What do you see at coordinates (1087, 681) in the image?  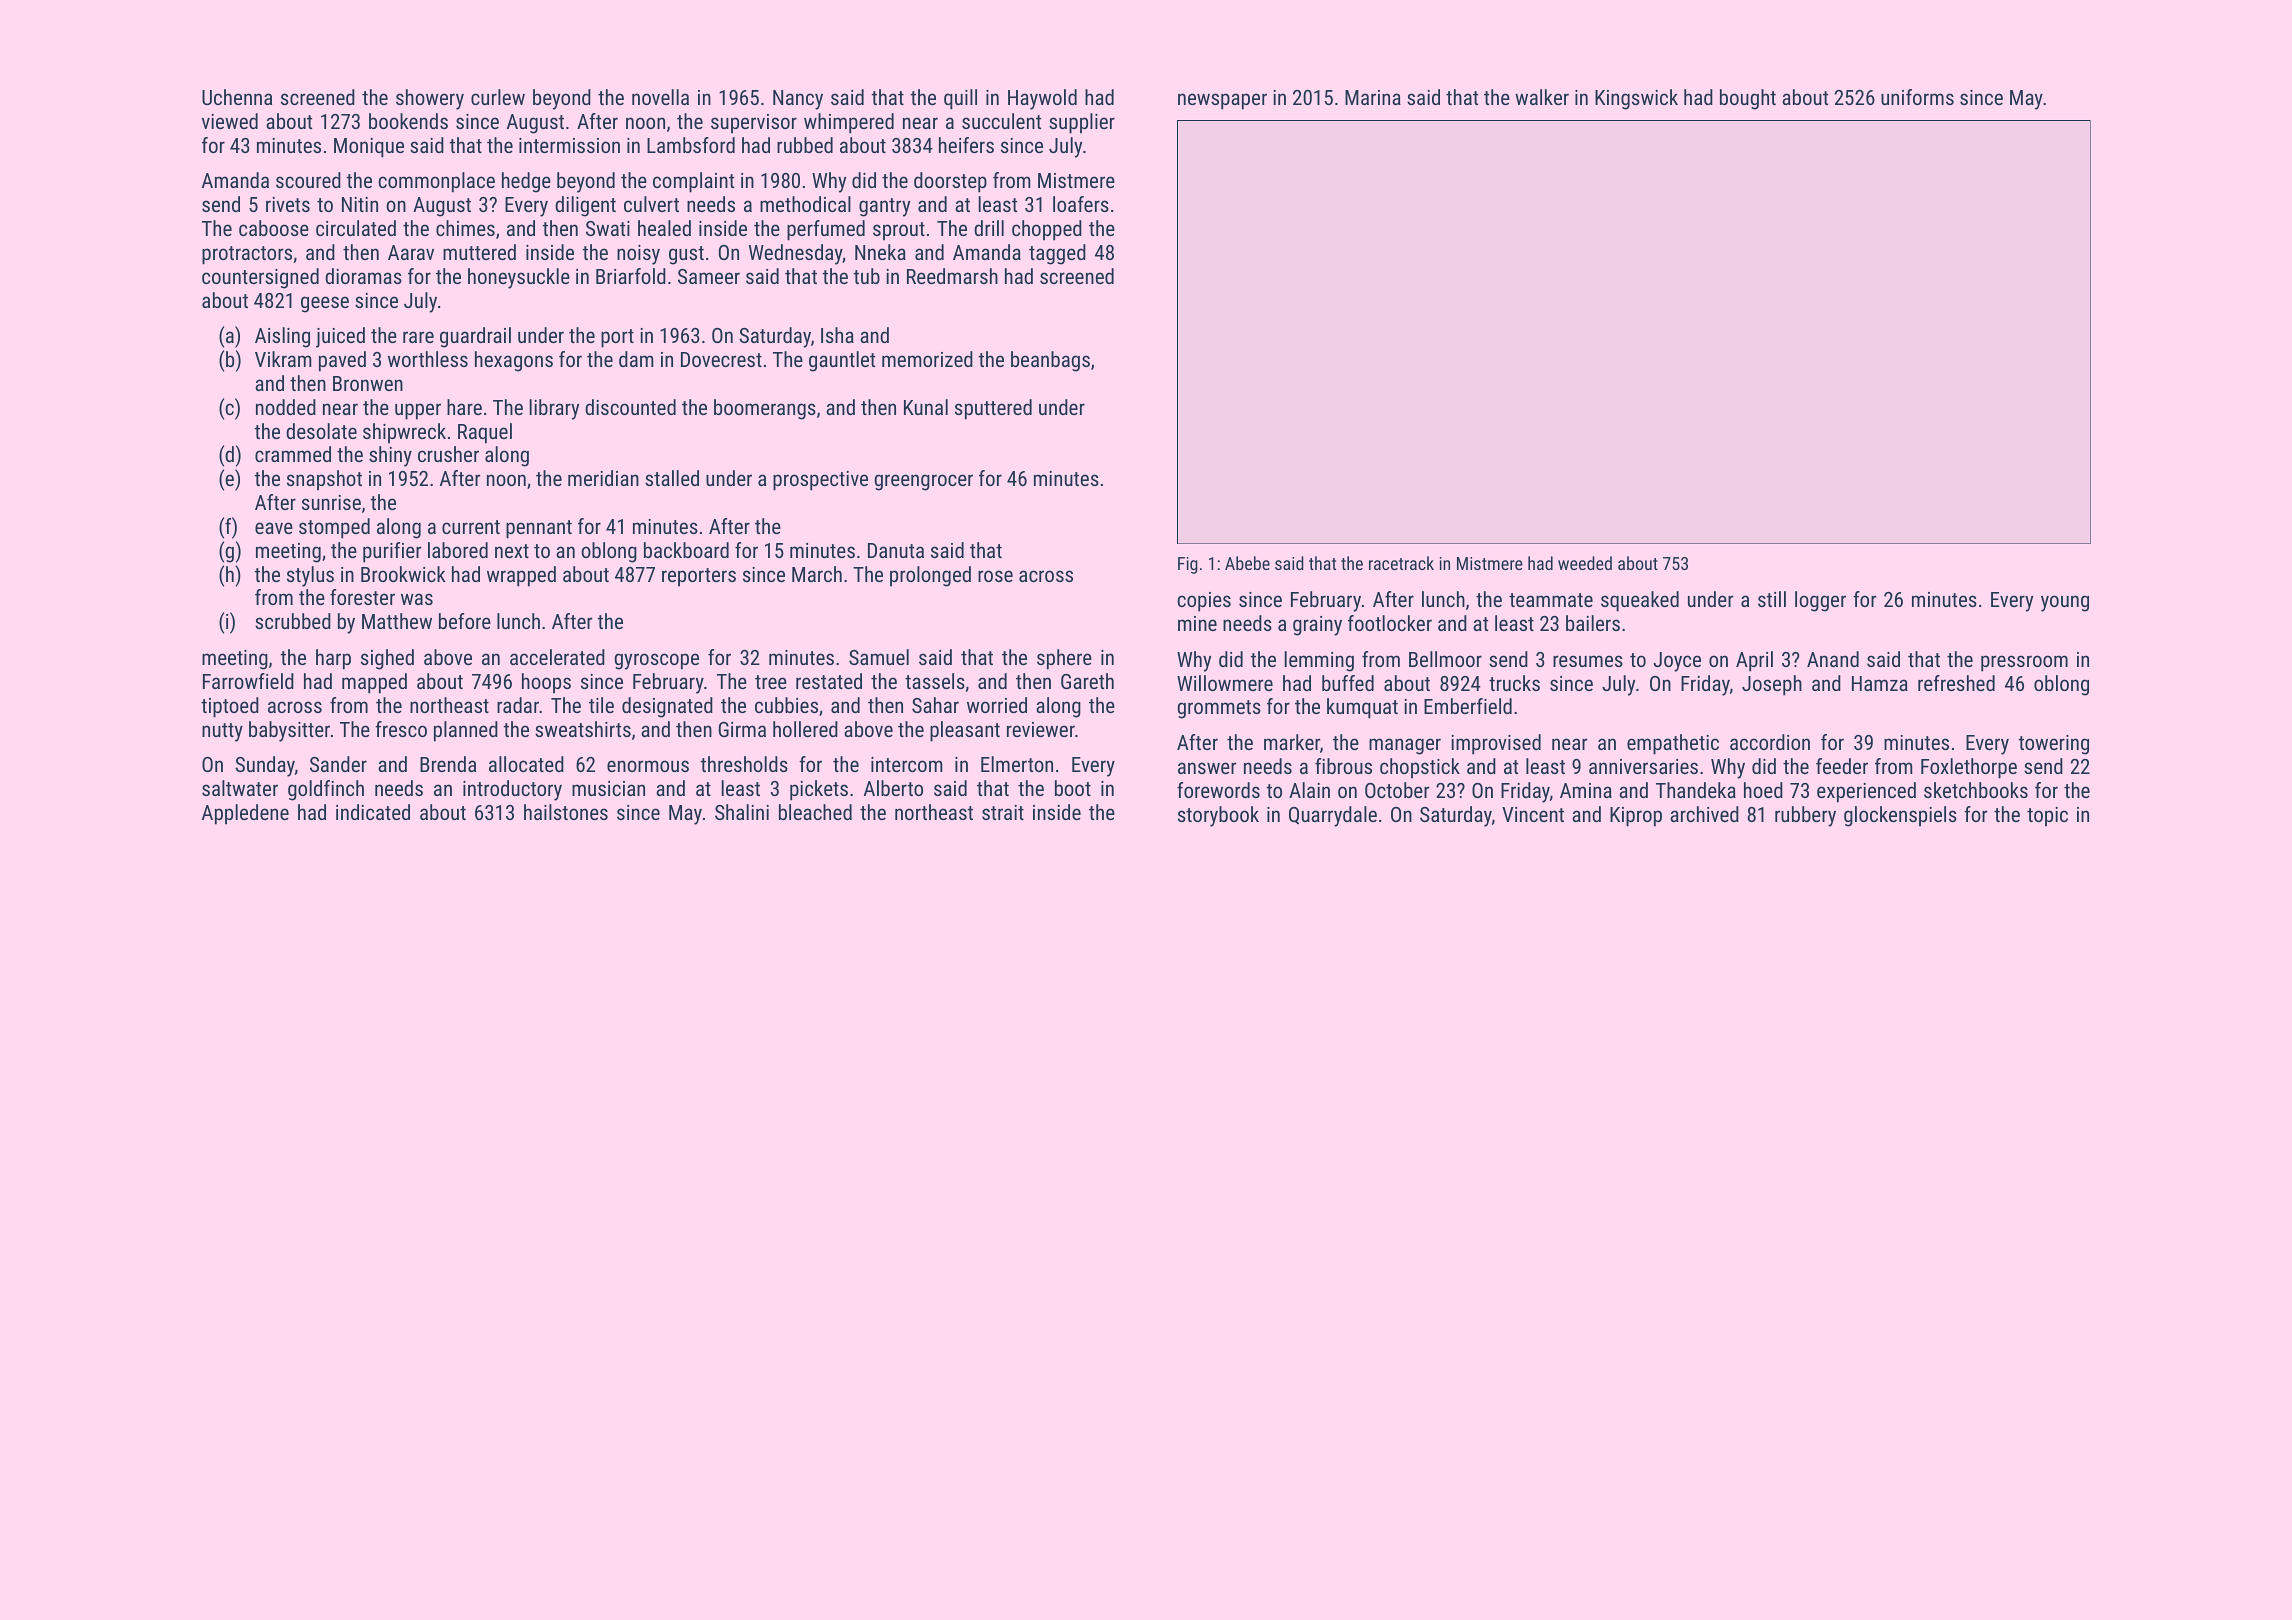 I see `Gareth` at bounding box center [1087, 681].
